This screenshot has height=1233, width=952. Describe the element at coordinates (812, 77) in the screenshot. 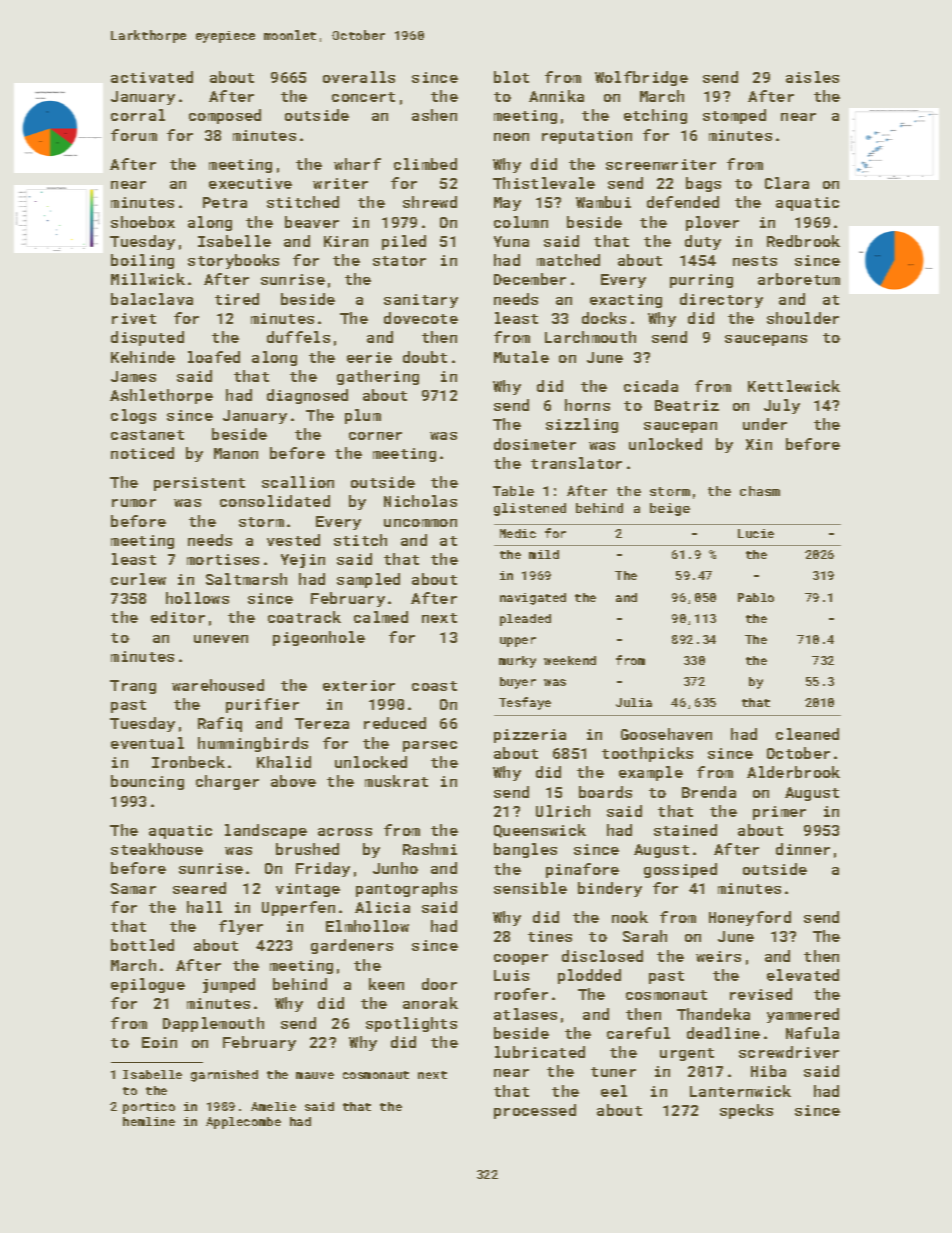

I see `aisles` at that location.
